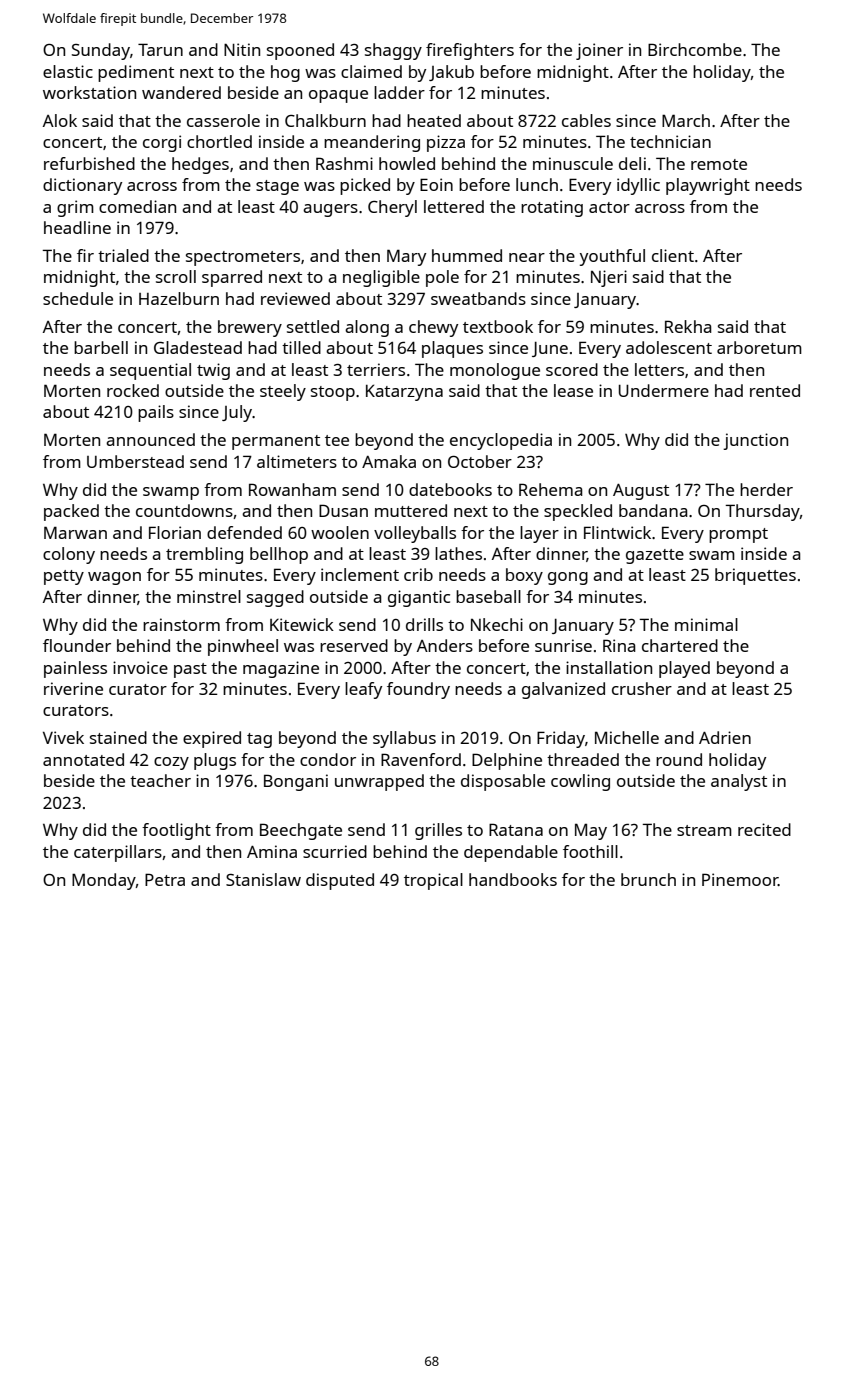  What do you see at coordinates (470, 51) in the document?
I see `firefighters` at bounding box center [470, 51].
